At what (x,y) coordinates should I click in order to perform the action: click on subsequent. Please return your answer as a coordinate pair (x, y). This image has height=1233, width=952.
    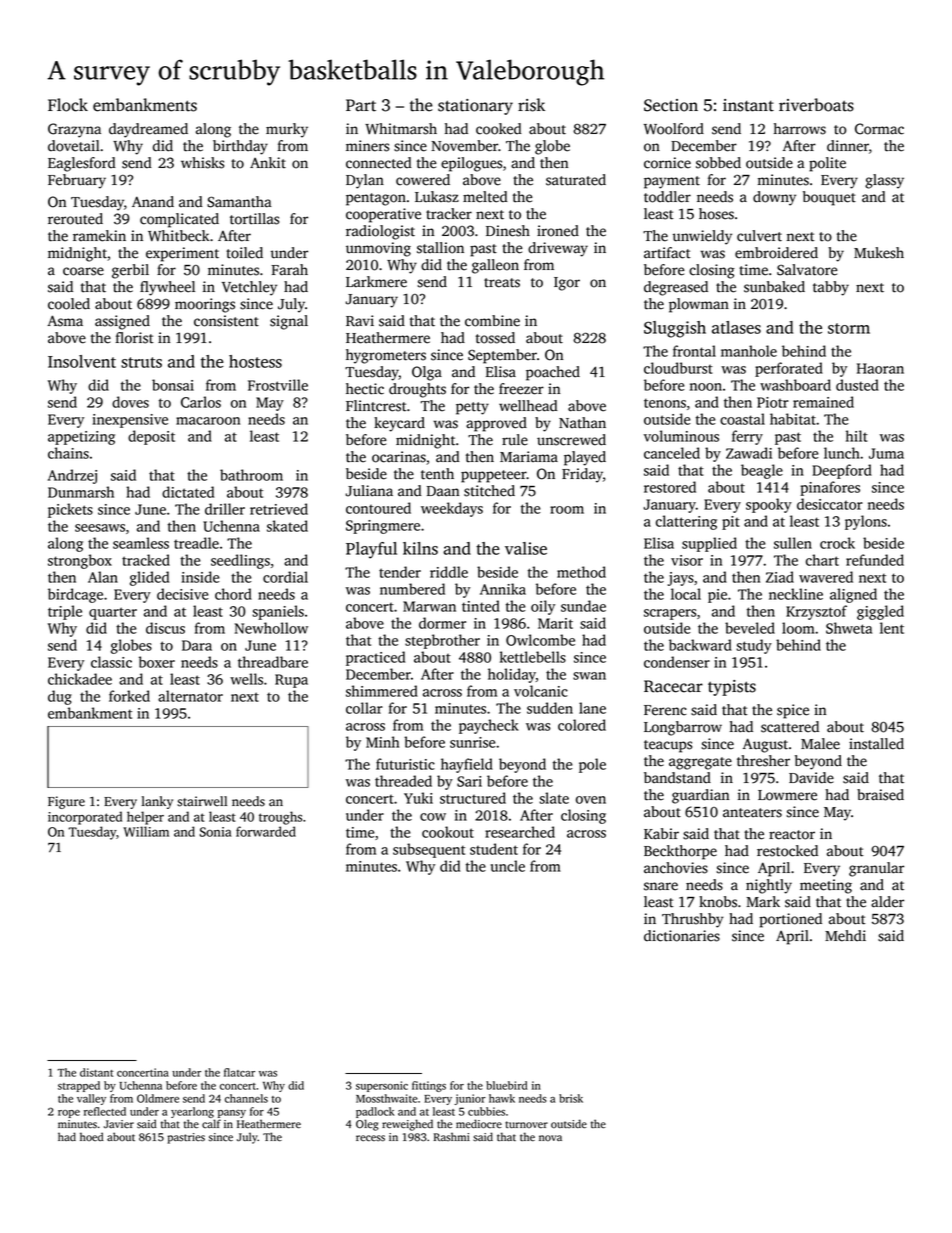
    Looking at the image, I should click on (429, 850).
